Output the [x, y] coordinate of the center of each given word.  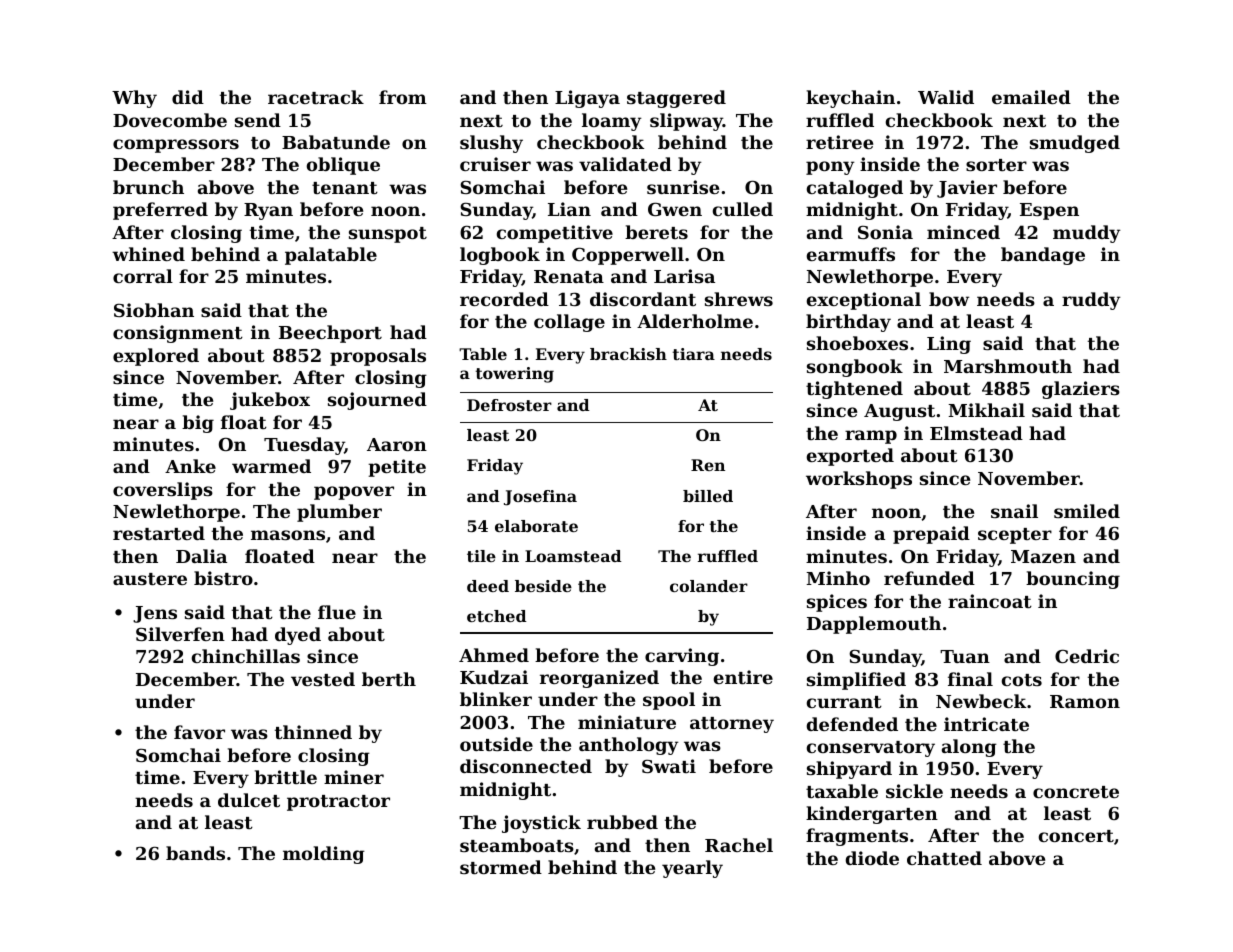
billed [708, 496]
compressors [176, 146]
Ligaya [587, 99]
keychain [850, 99]
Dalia [201, 556]
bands [195, 853]
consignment [178, 334]
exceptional [864, 301]
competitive [555, 234]
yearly [692, 869]
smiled [1087, 511]
